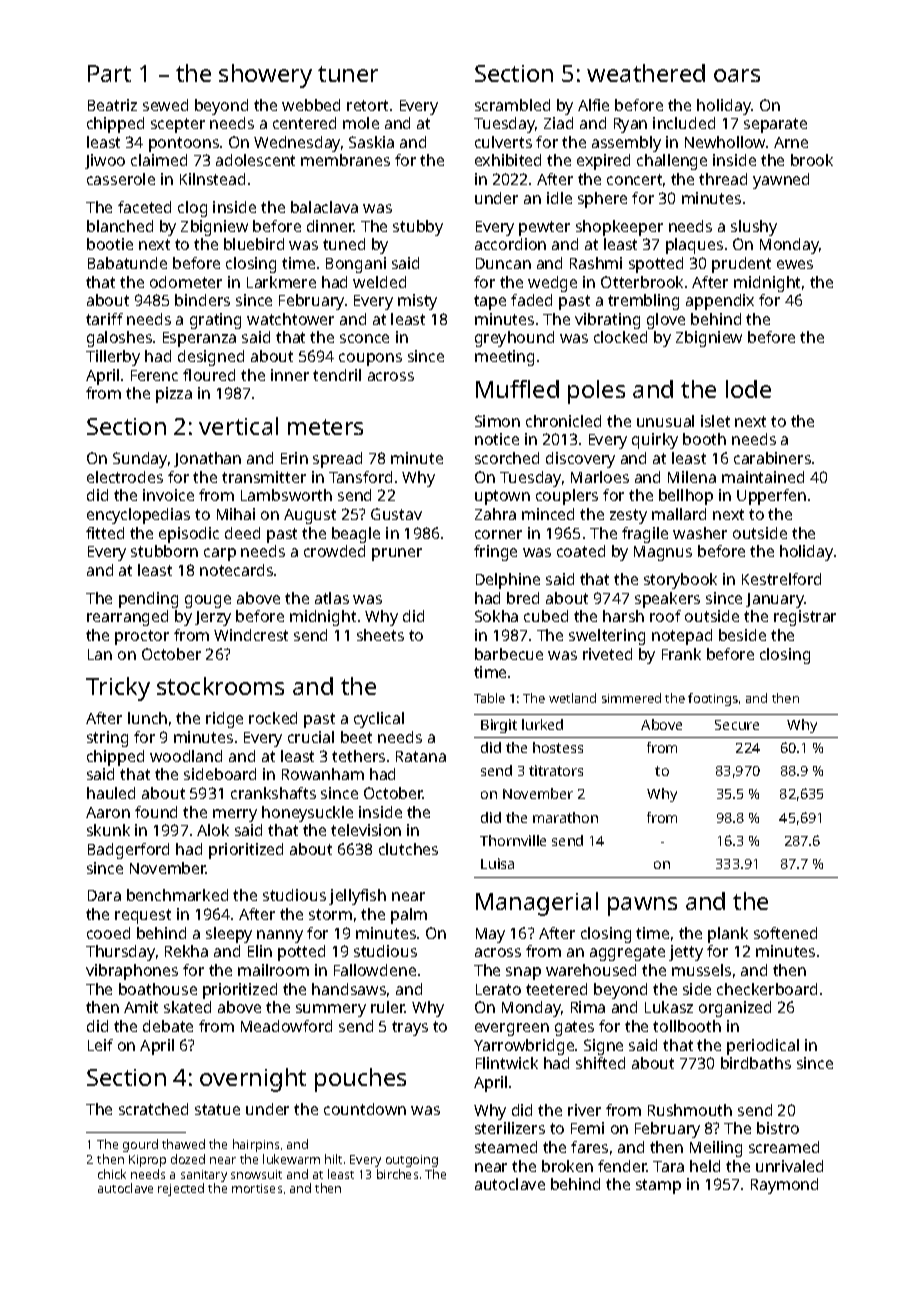  I want to click on Raymond, so click(784, 1186).
